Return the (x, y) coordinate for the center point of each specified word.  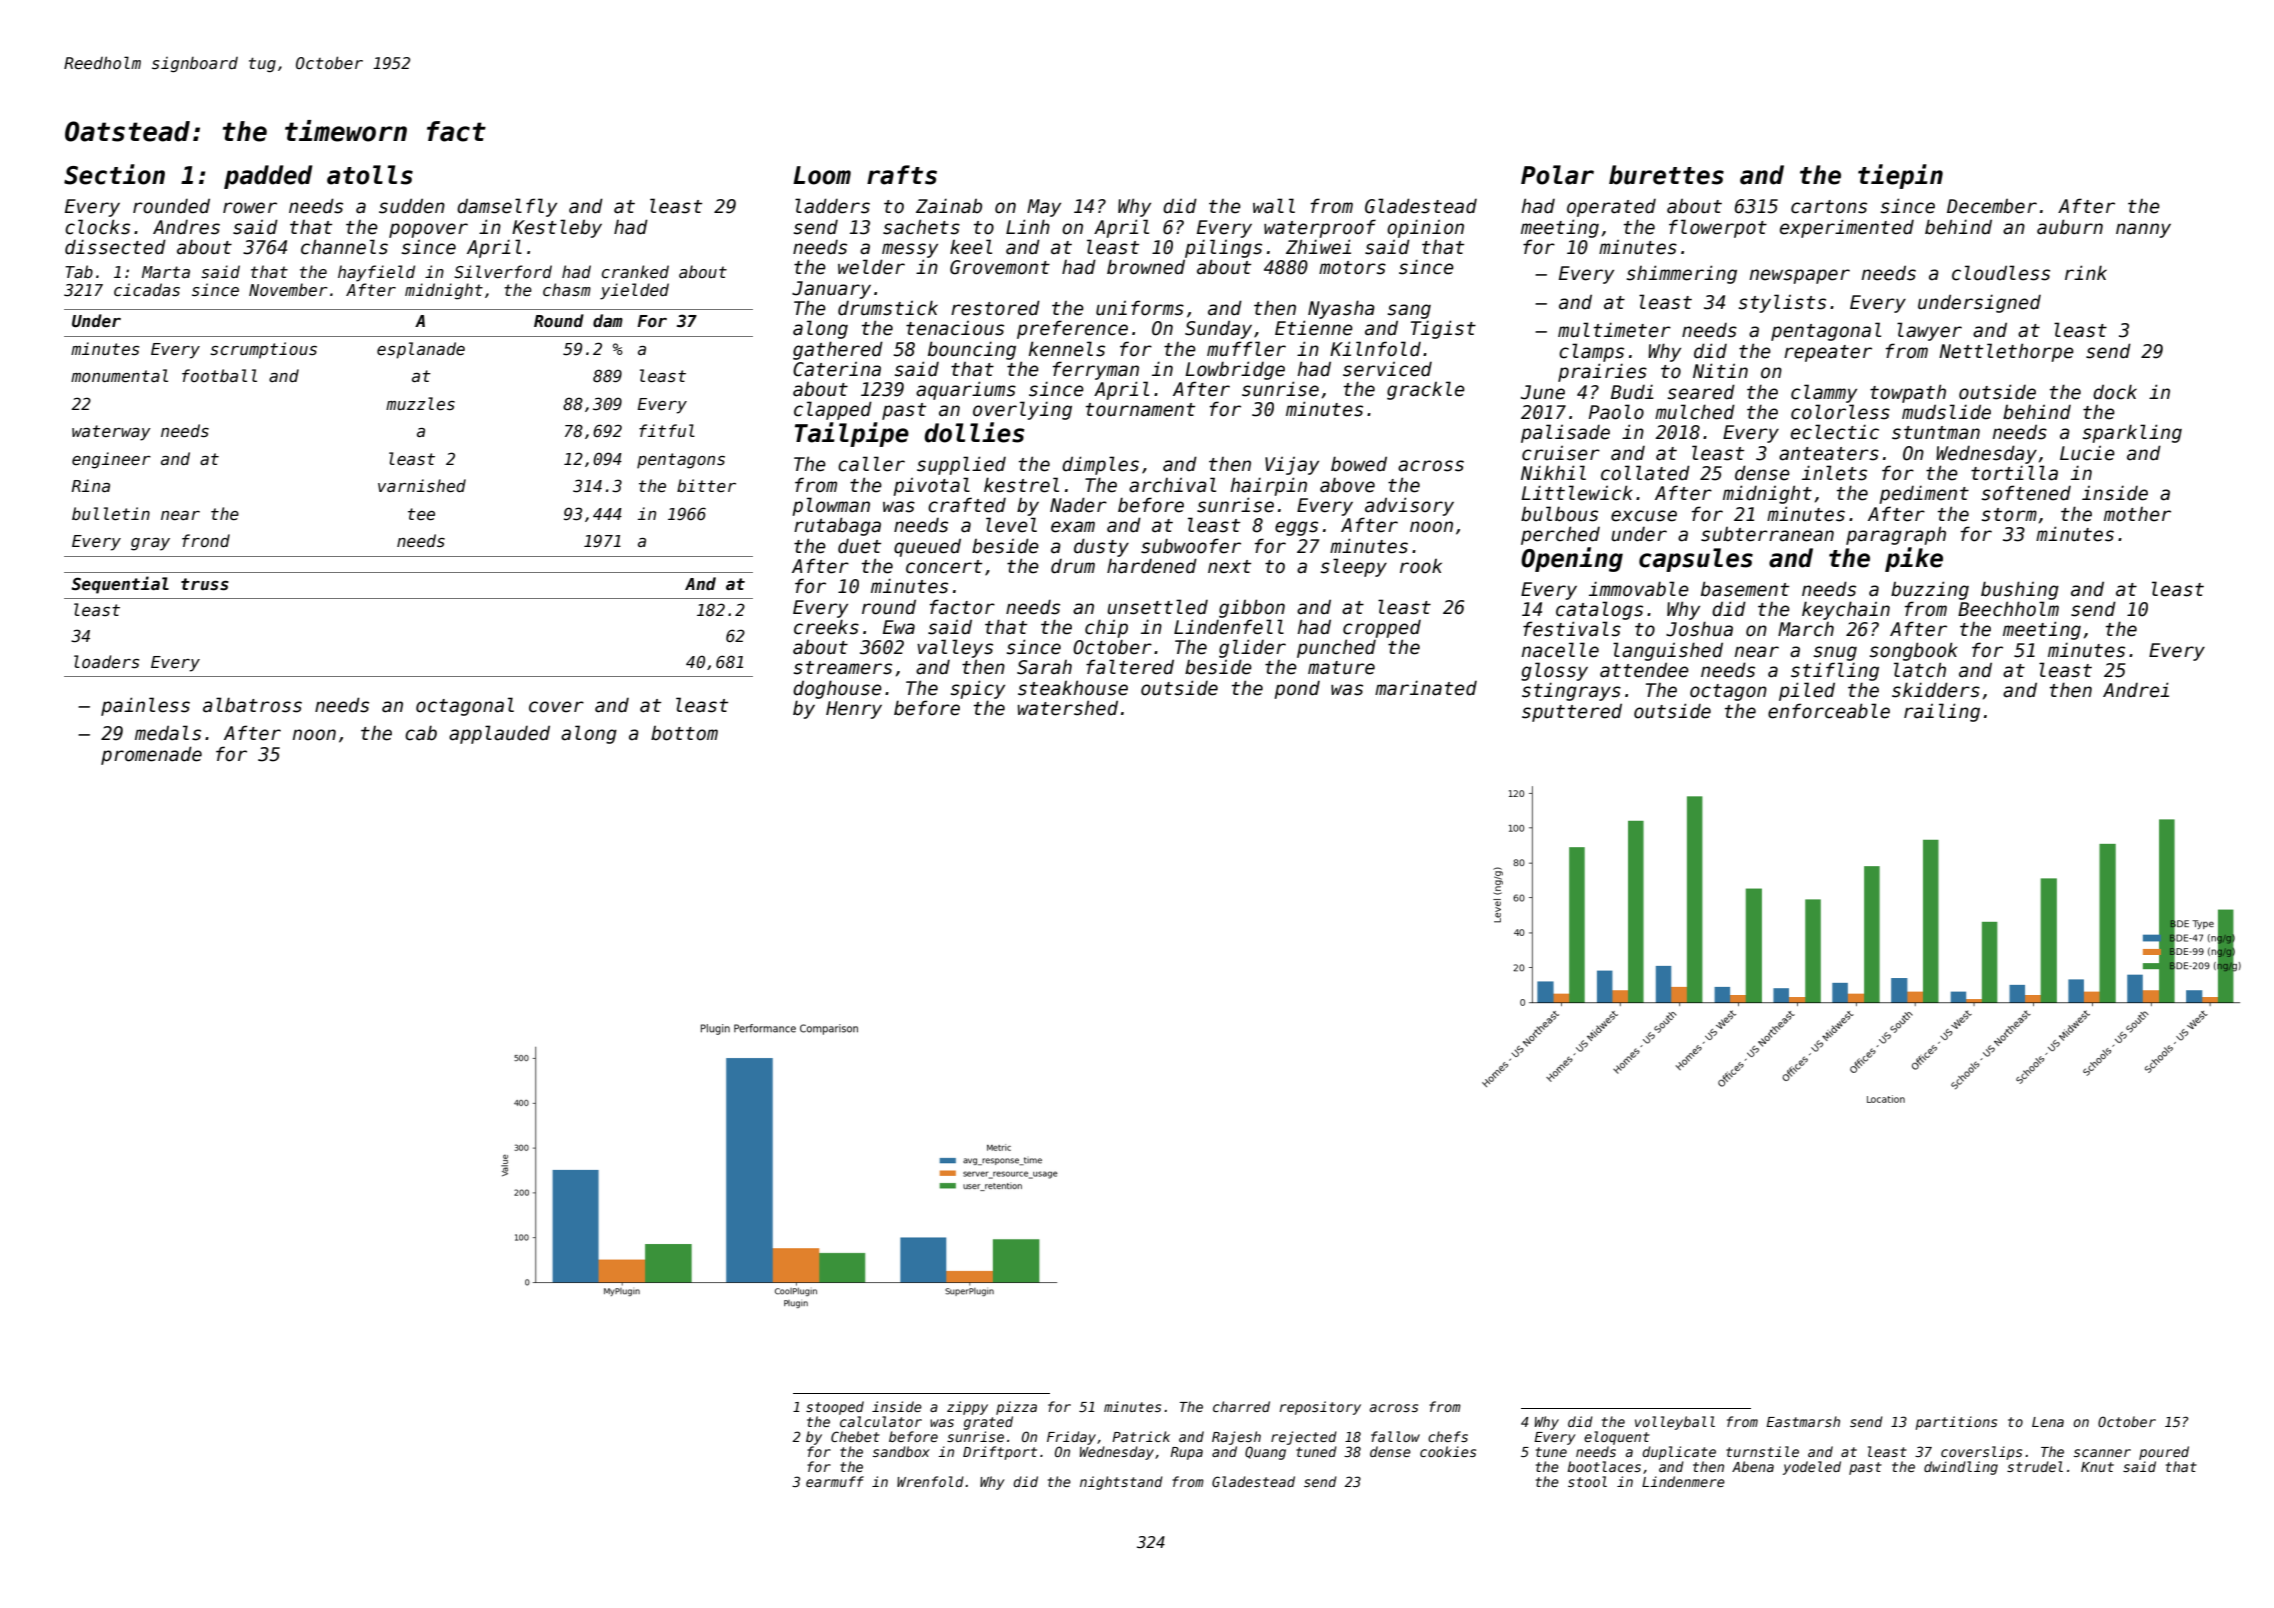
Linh (1028, 226)
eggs (1296, 528)
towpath (1908, 393)
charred (1241, 1406)
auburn (2070, 227)
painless (145, 706)
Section (114, 174)
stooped (835, 1408)
